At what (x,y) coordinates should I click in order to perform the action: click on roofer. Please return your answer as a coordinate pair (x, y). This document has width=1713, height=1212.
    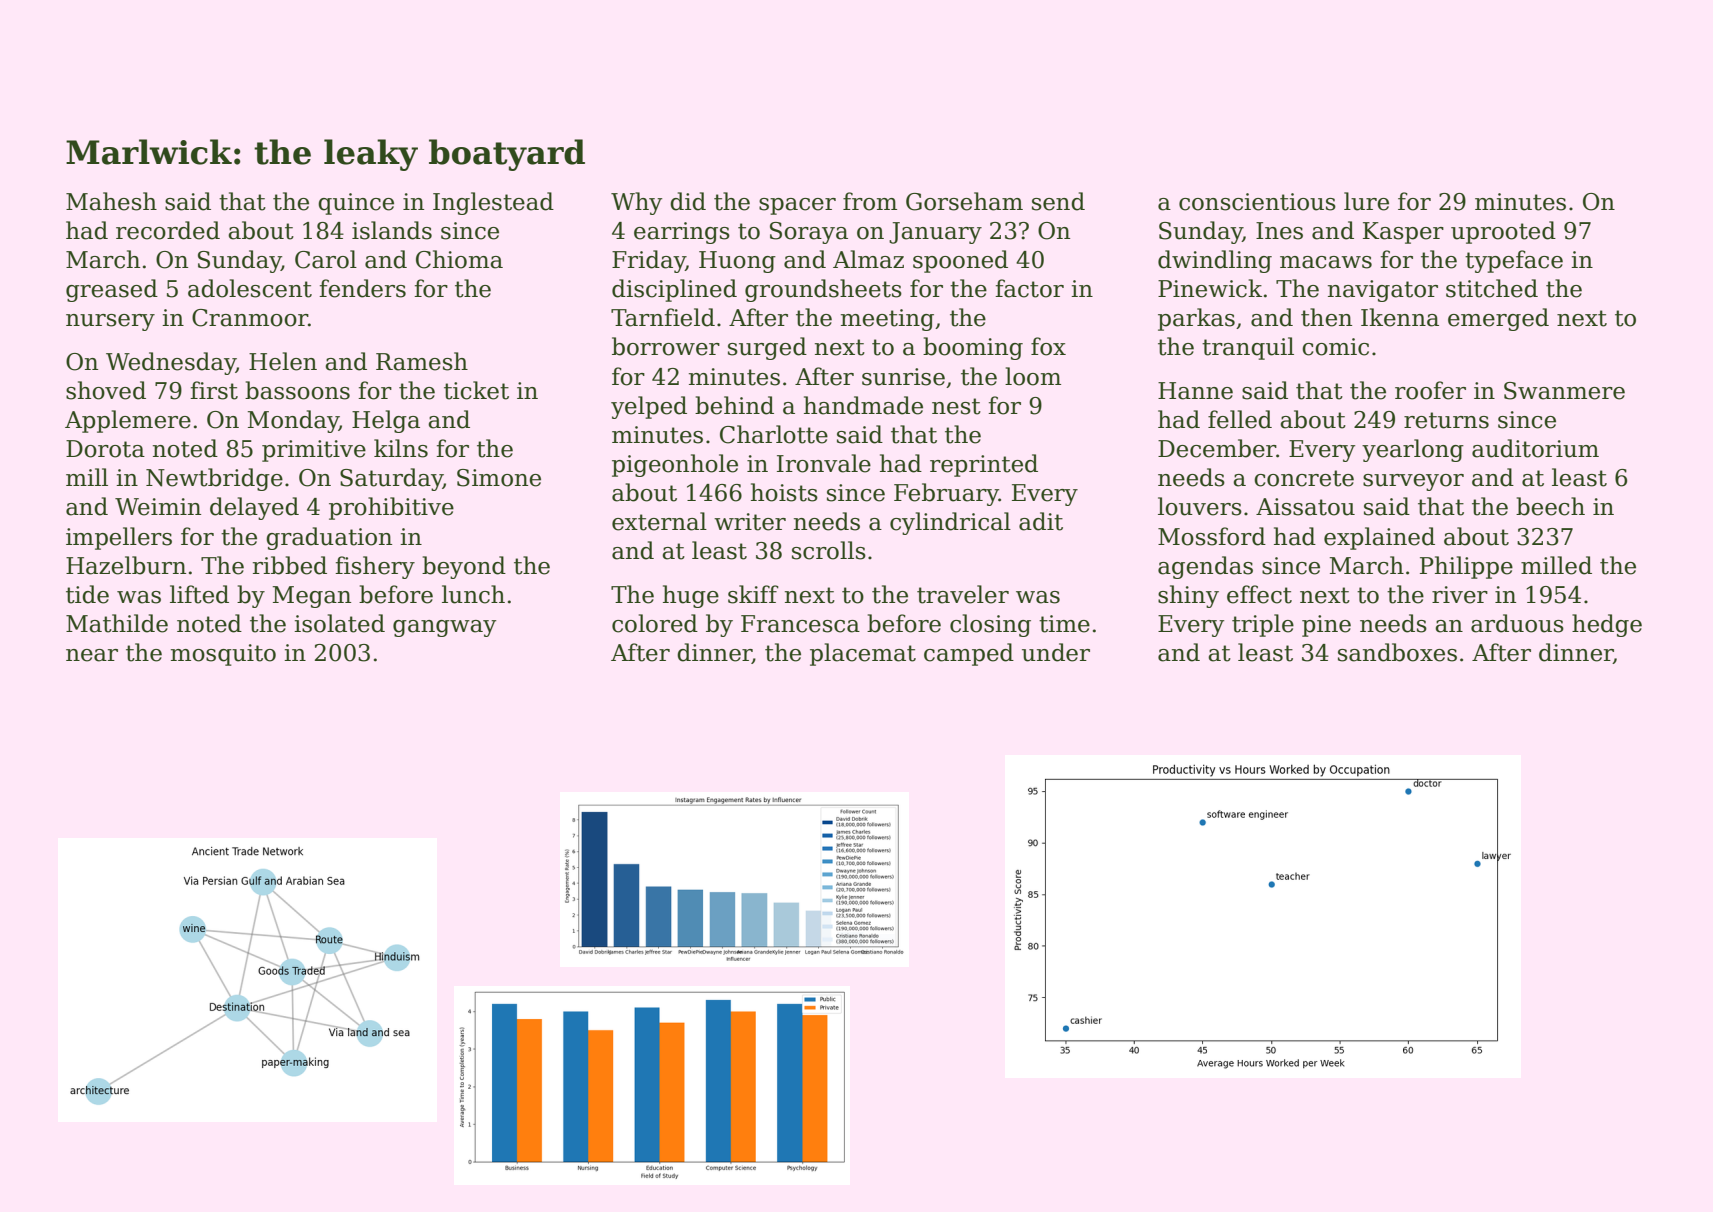
    Looking at the image, I should click on (1430, 390).
